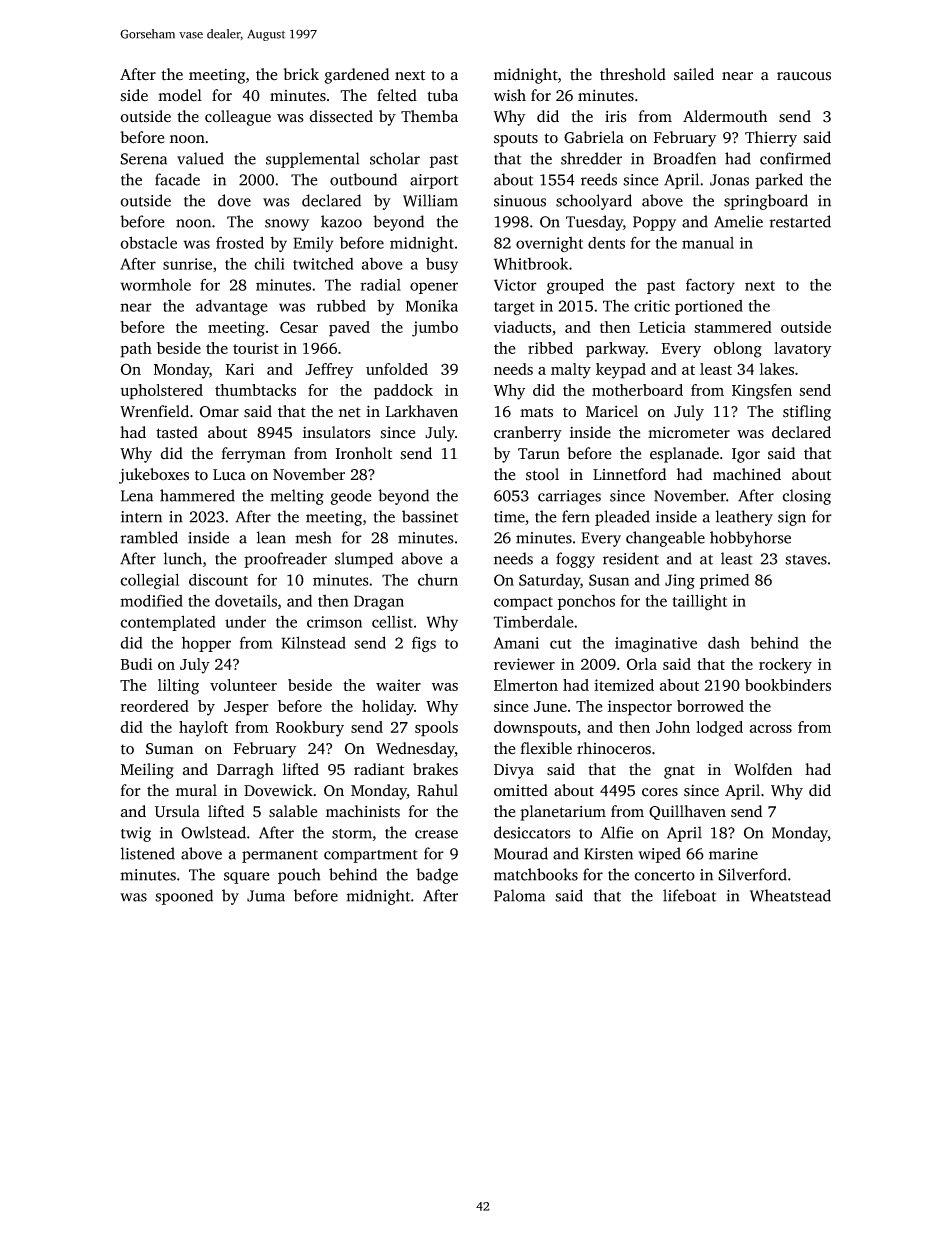  Describe the element at coordinates (763, 769) in the image. I see `Wolfden` at that location.
